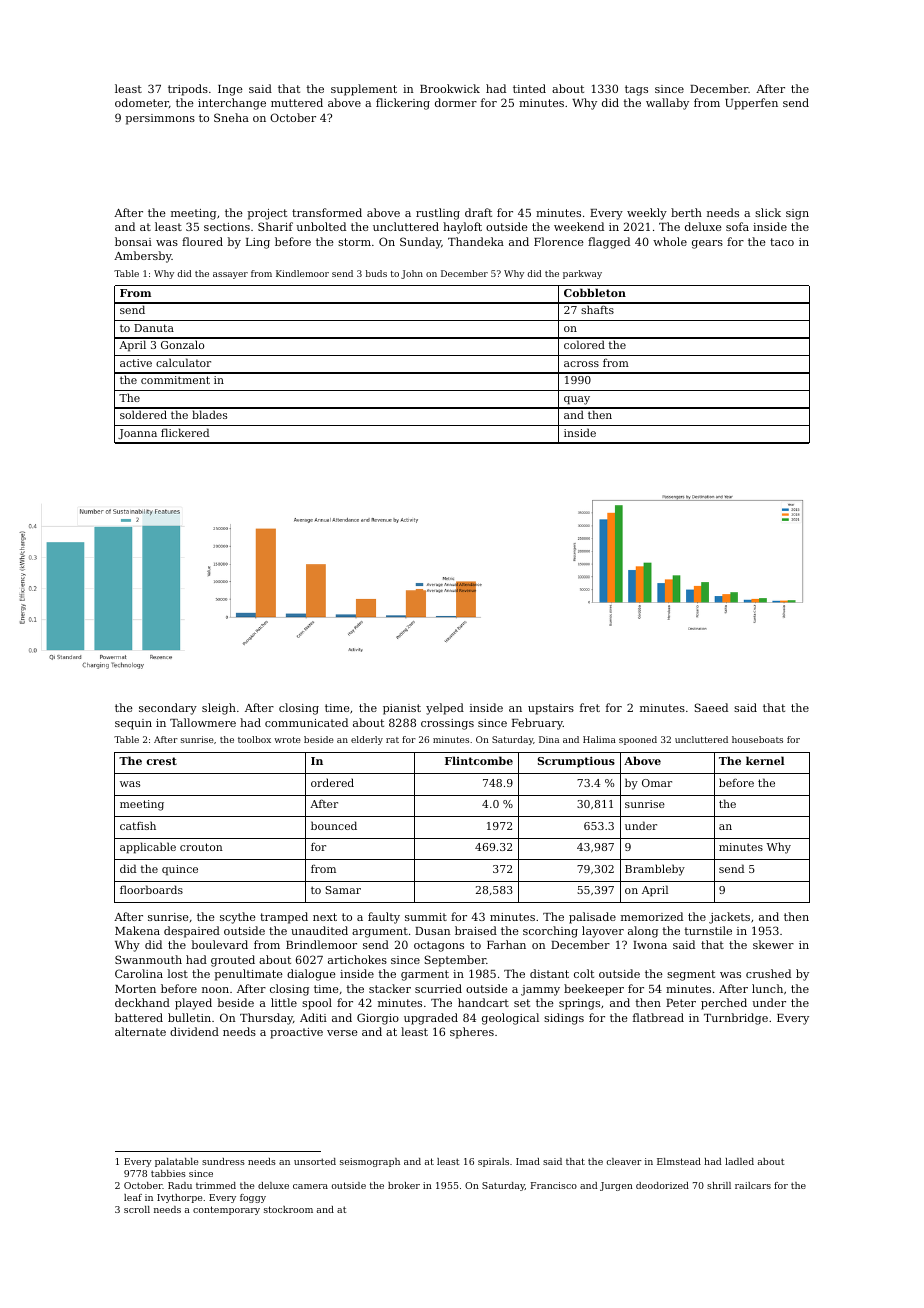 The image size is (924, 1308). What do you see at coordinates (767, 988) in the screenshot?
I see `lunch` at bounding box center [767, 988].
